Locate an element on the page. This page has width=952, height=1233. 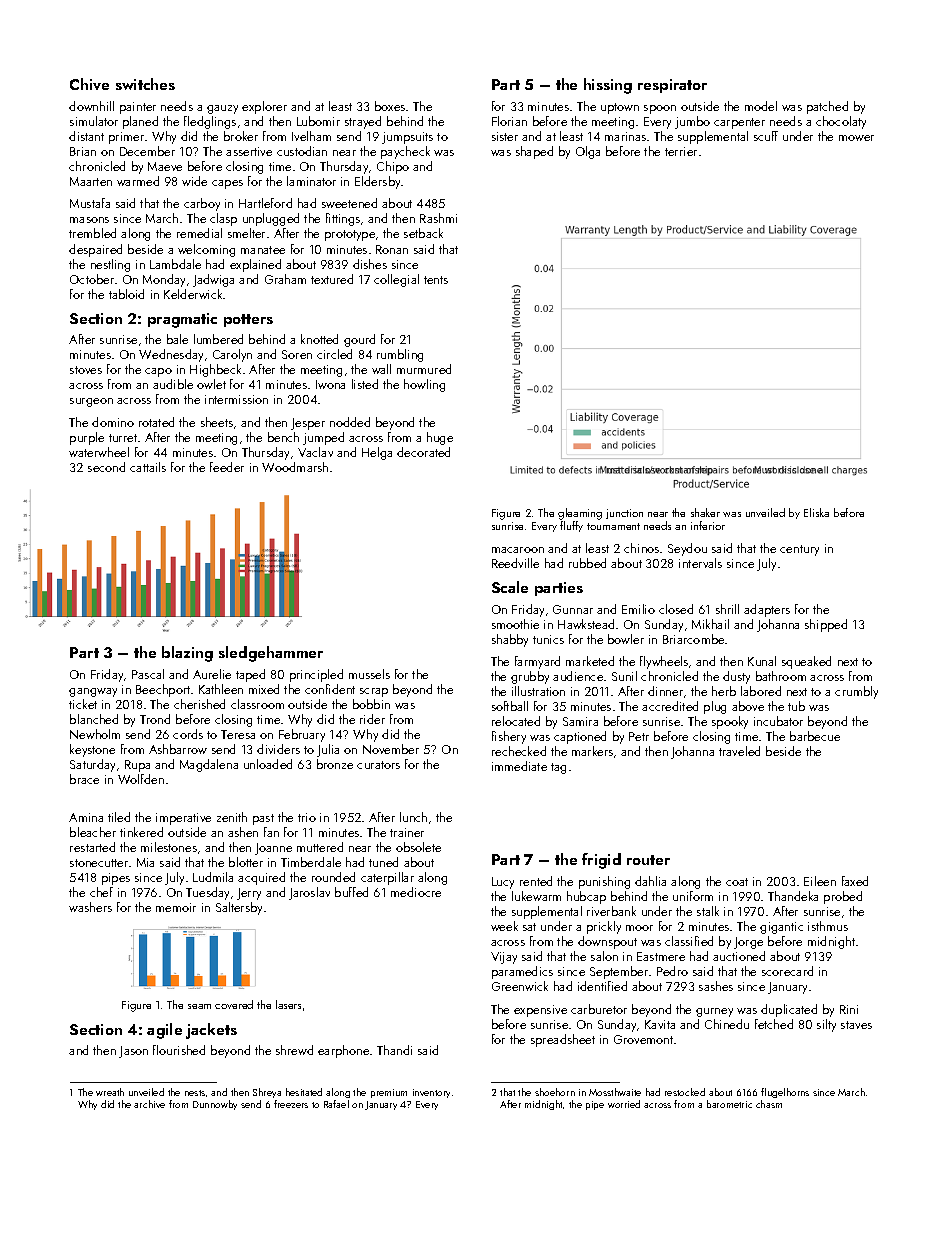
hissing is located at coordinates (608, 86).
